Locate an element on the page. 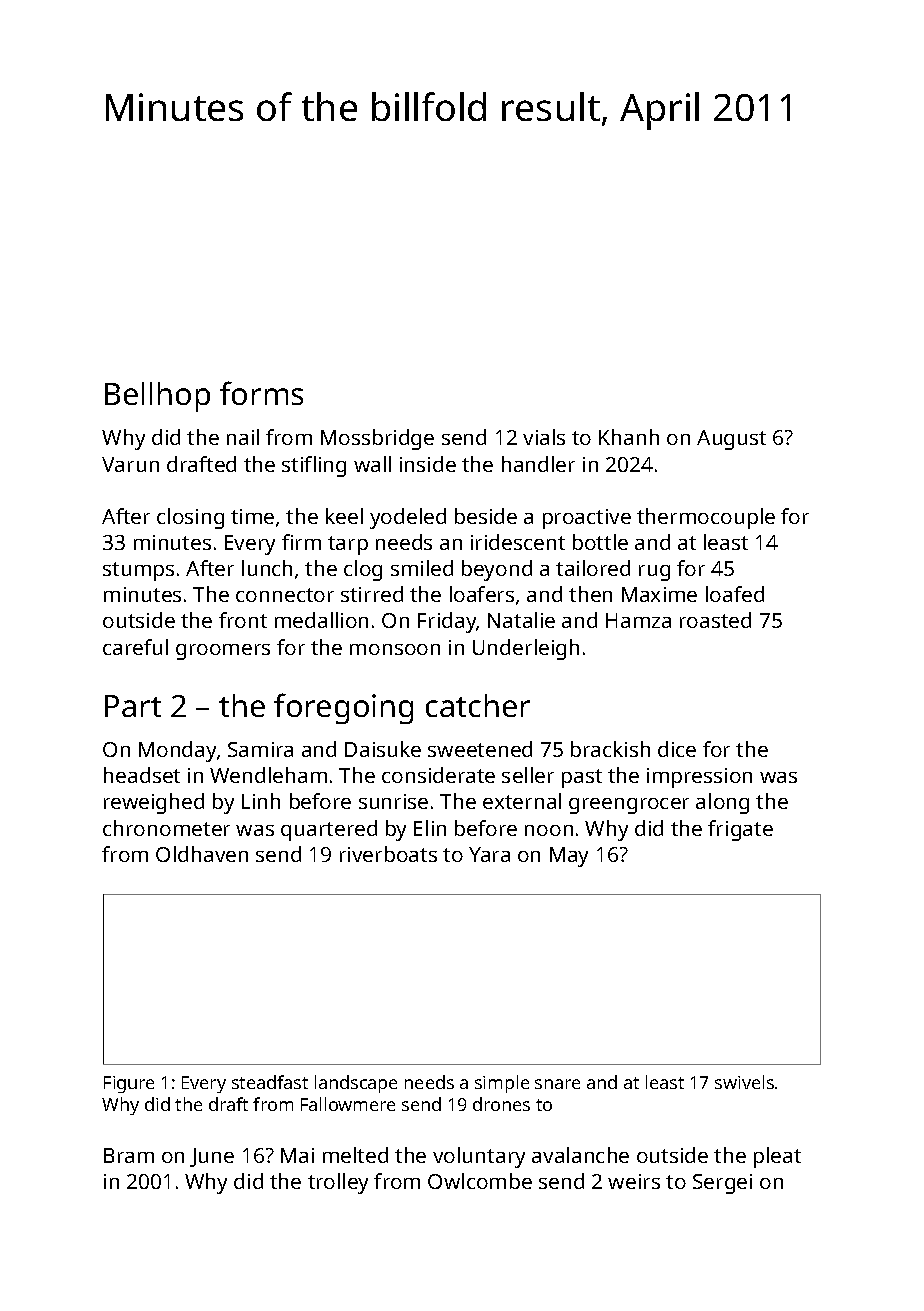  Yara is located at coordinates (489, 854).
